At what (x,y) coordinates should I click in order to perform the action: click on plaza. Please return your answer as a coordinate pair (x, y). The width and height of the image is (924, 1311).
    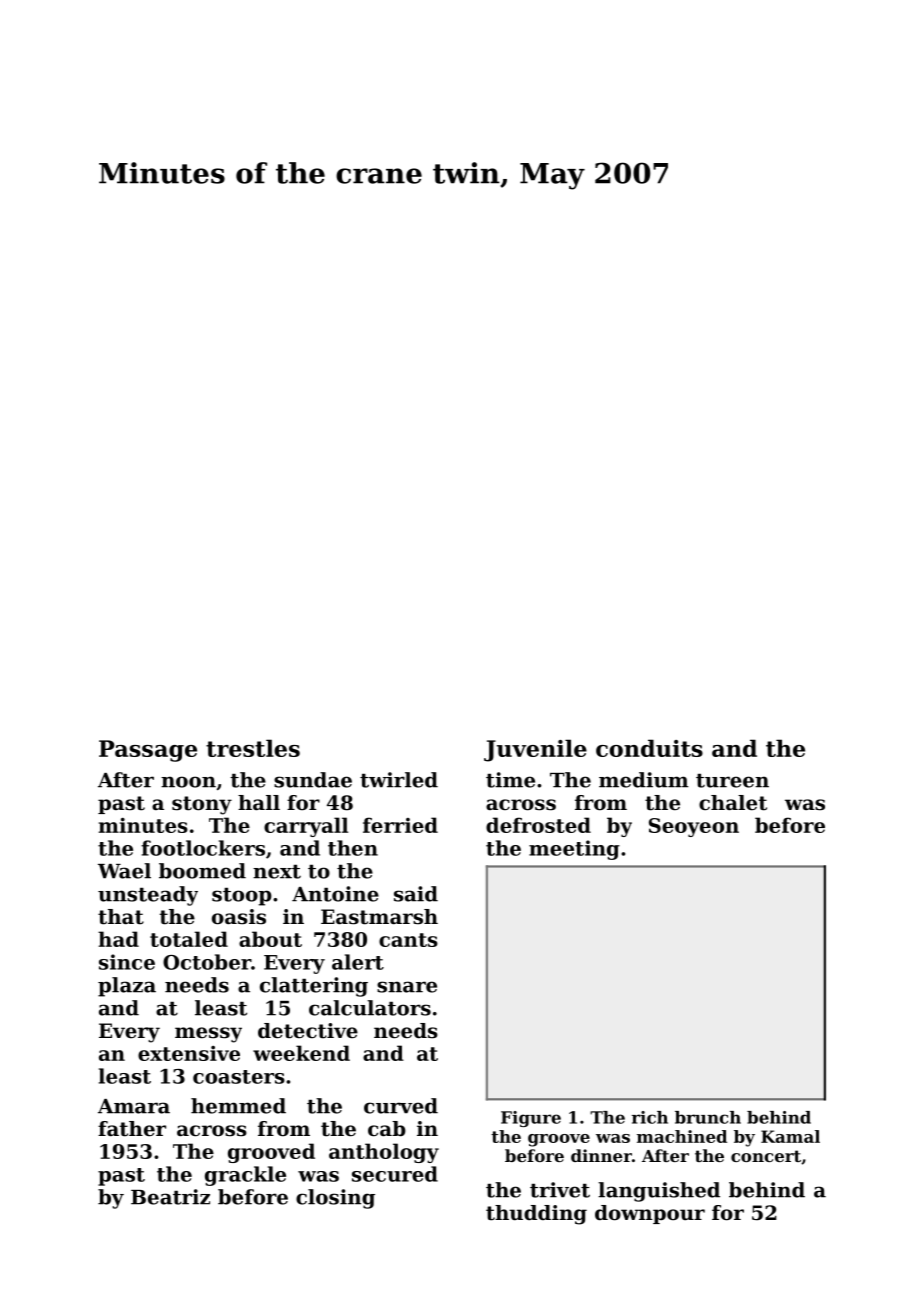
    Looking at the image, I should click on (127, 987).
